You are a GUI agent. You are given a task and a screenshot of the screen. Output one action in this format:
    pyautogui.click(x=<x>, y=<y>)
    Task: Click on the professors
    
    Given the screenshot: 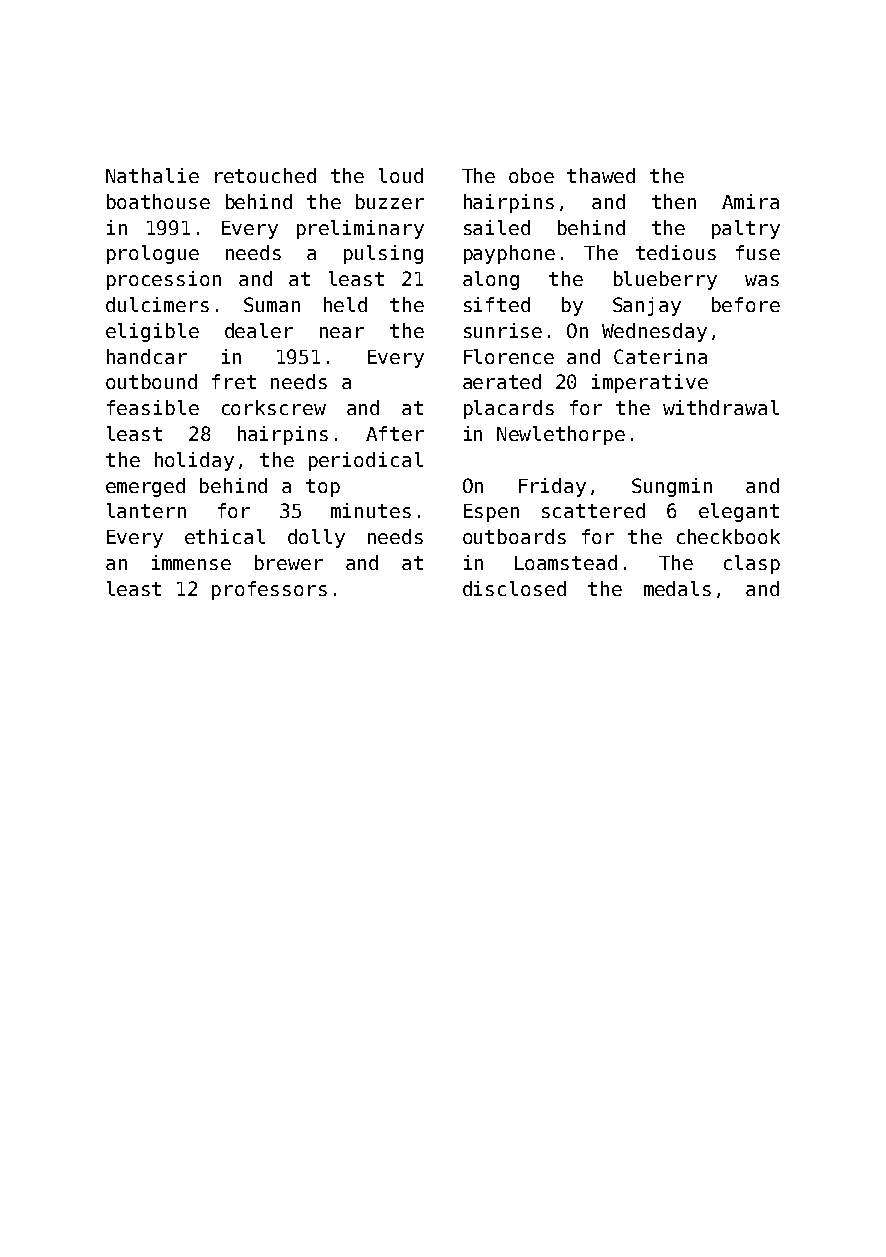 What is the action you would take?
    pyautogui.click(x=269, y=590)
